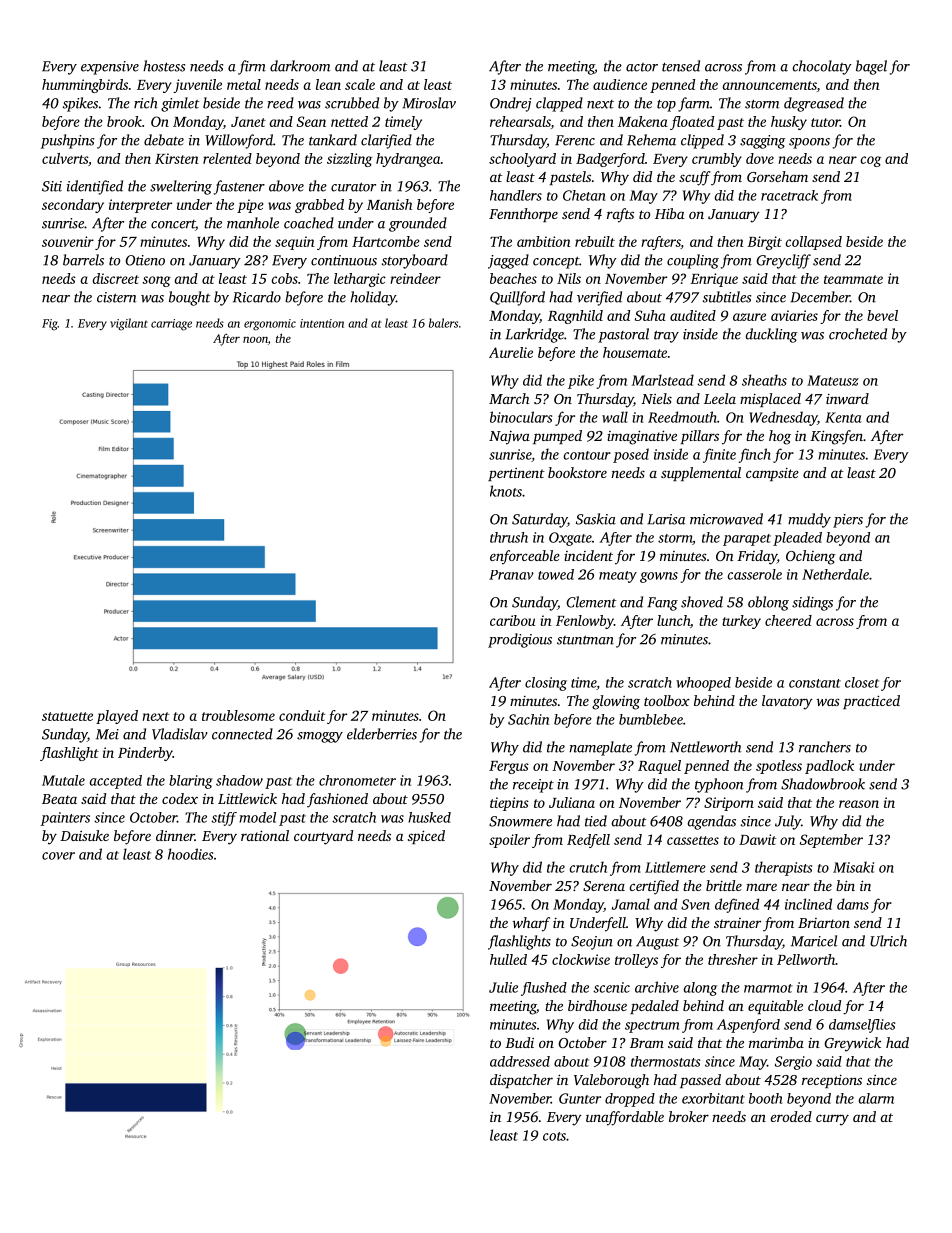 This screenshot has width=952, height=1233. Describe the element at coordinates (714, 280) in the screenshot. I see `Enrique` at that location.
